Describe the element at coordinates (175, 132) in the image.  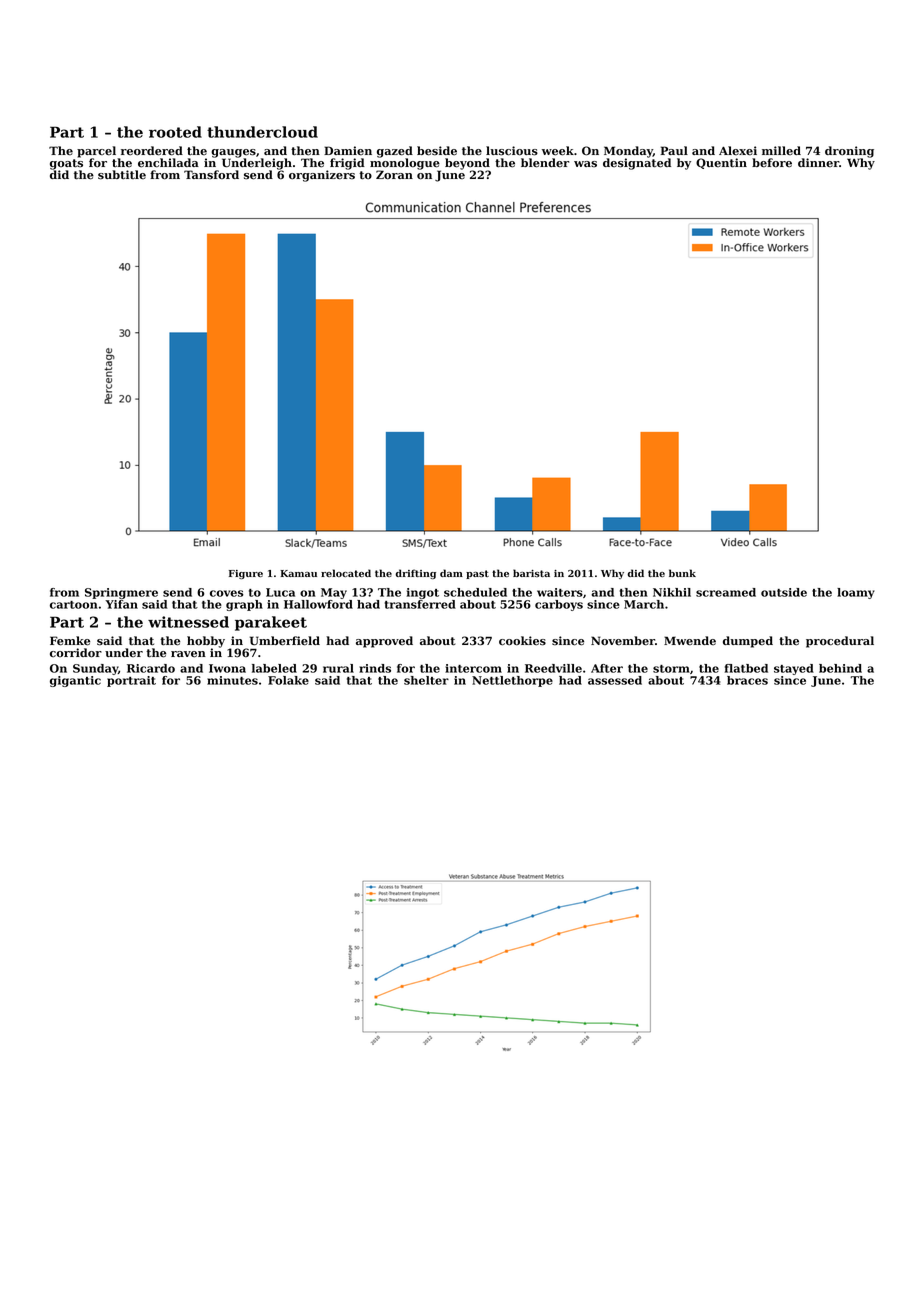
I see `rooted` at that location.
